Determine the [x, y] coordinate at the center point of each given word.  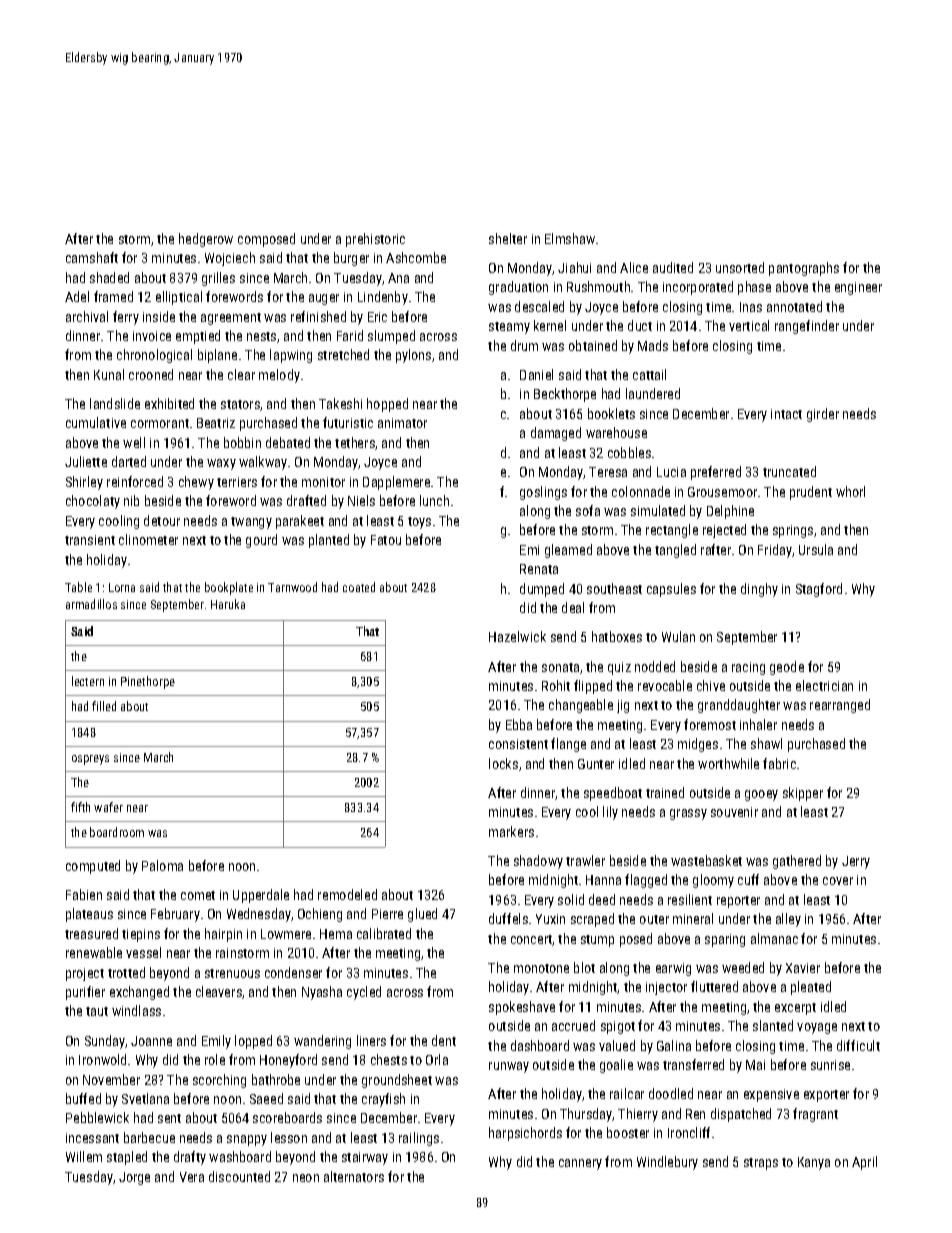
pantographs [804, 269]
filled [104, 706]
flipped [593, 687]
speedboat [613, 794]
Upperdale [261, 896]
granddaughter [739, 706]
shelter [508, 238]
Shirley [84, 483]
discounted [239, 1176]
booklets [611, 413]
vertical [749, 325]
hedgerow [206, 240]
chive [711, 685]
